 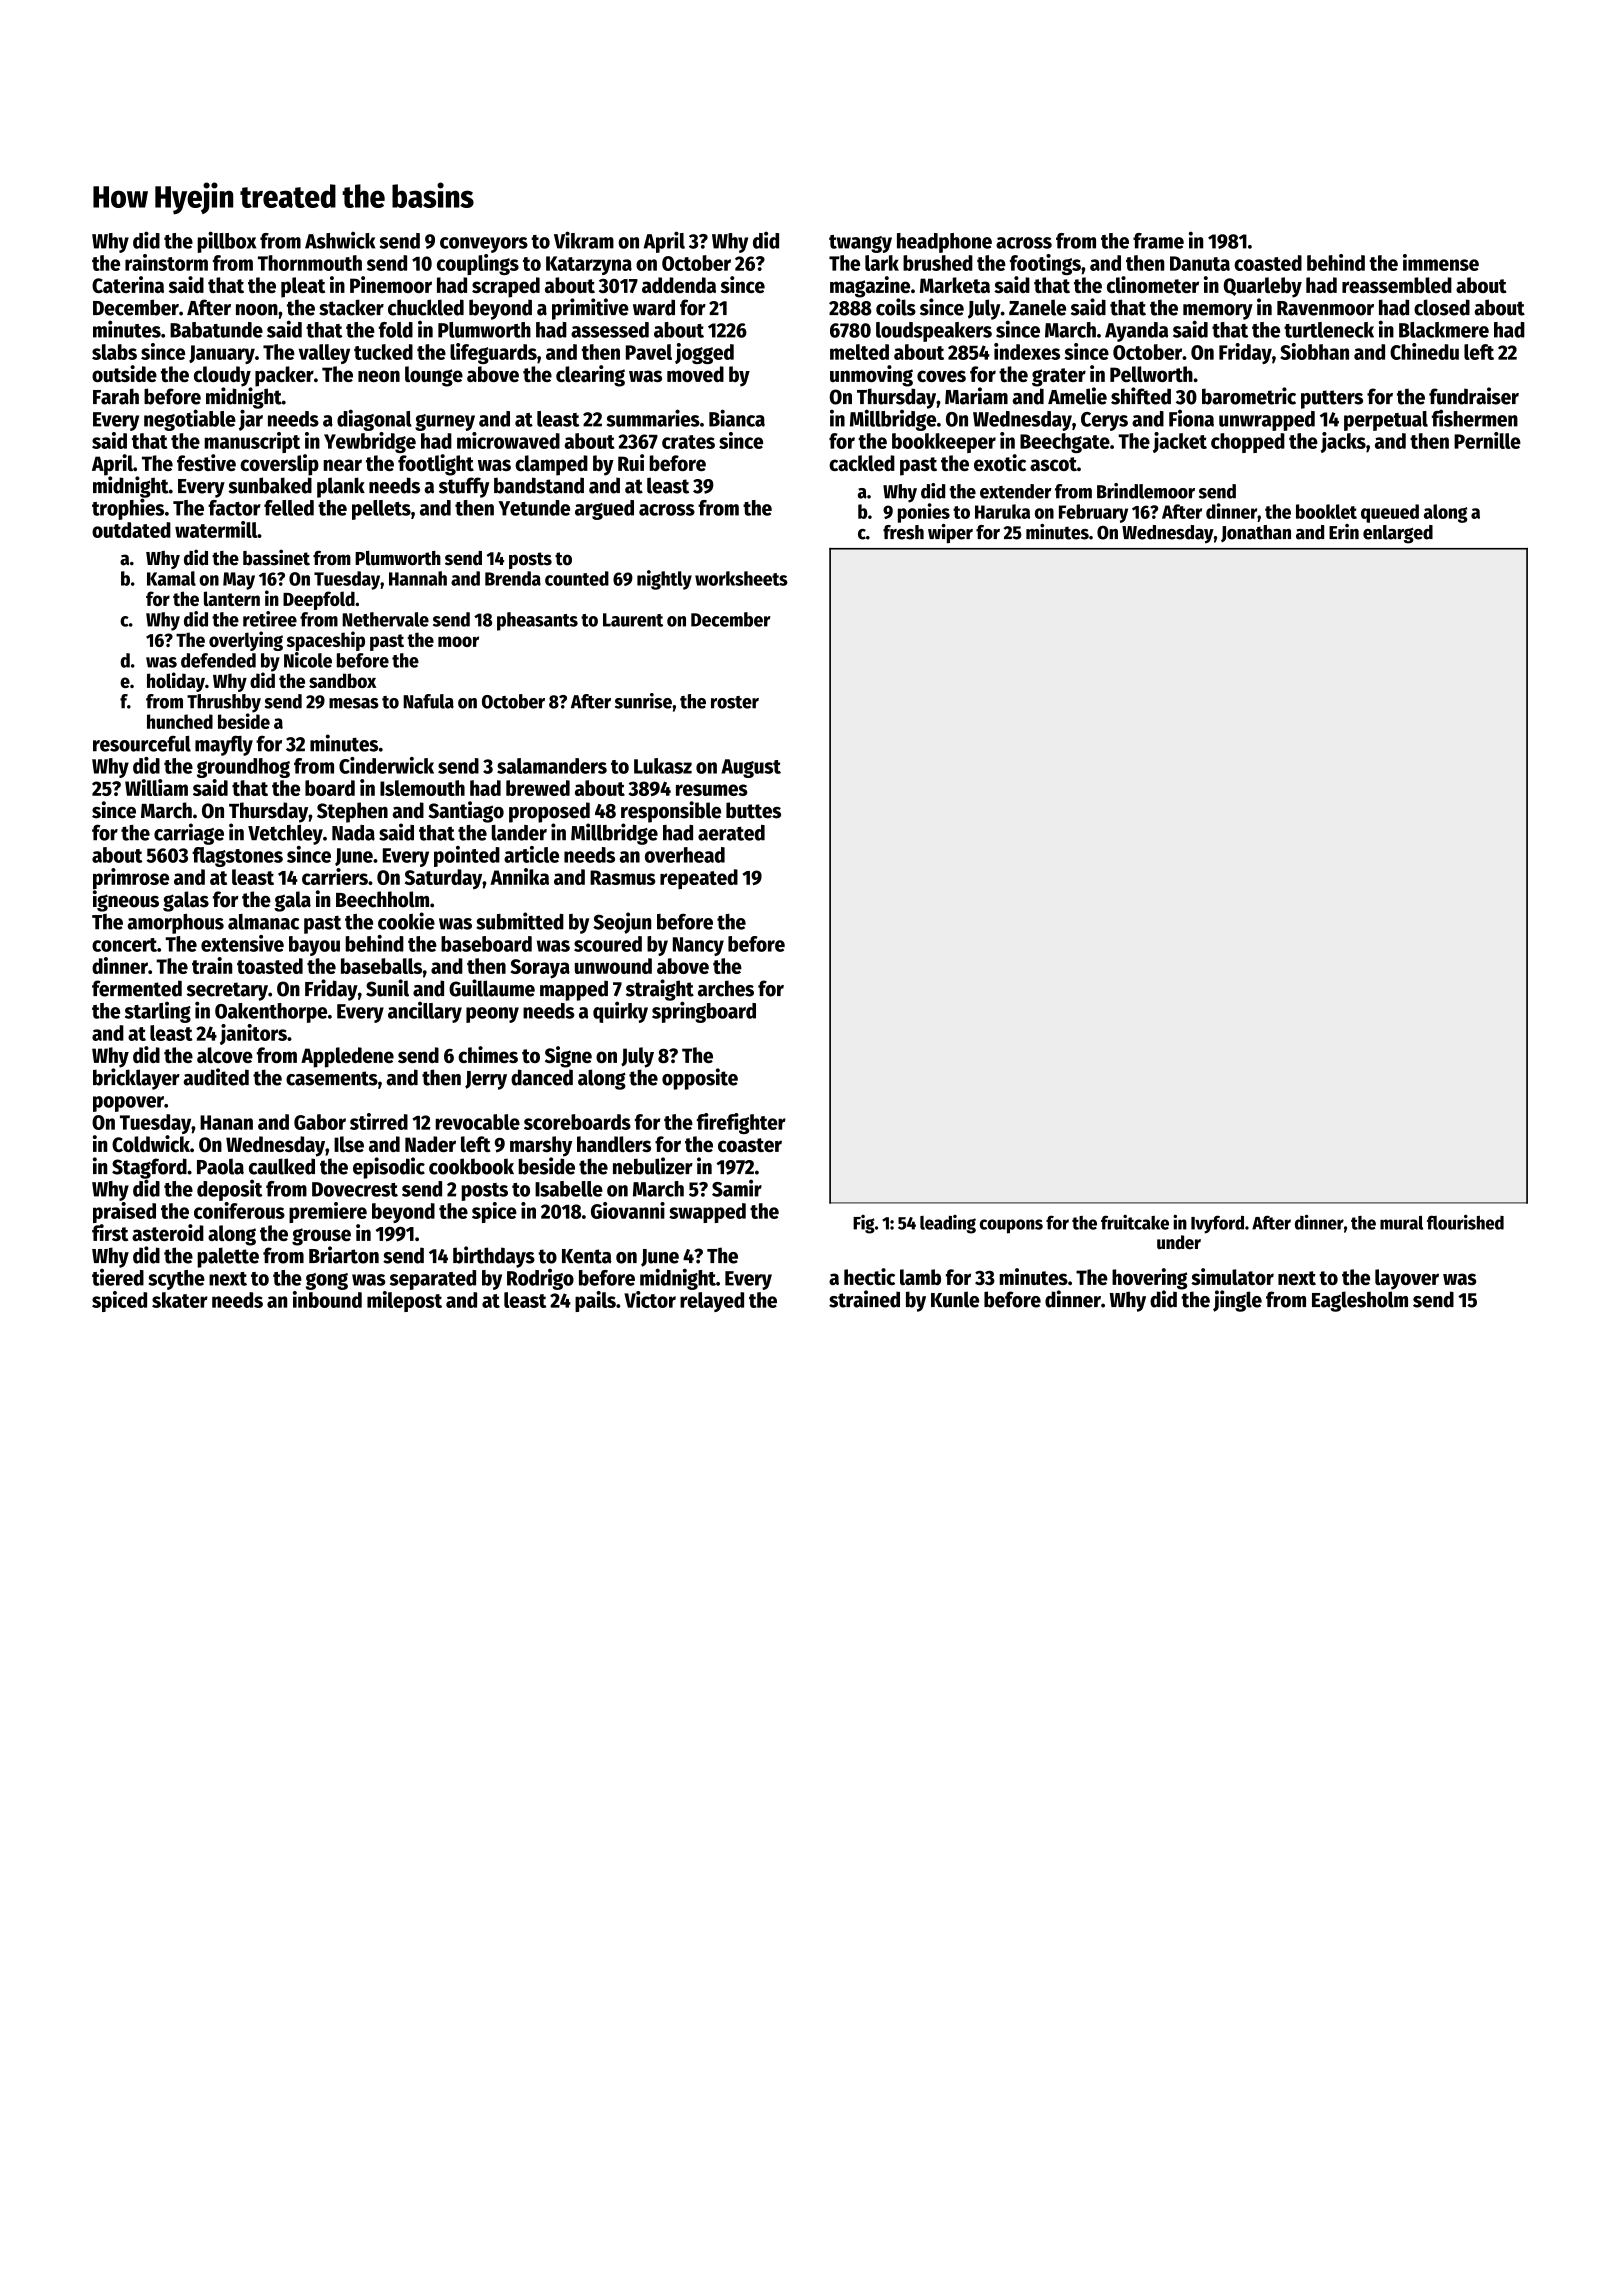 I want to click on skater, so click(x=180, y=1300).
